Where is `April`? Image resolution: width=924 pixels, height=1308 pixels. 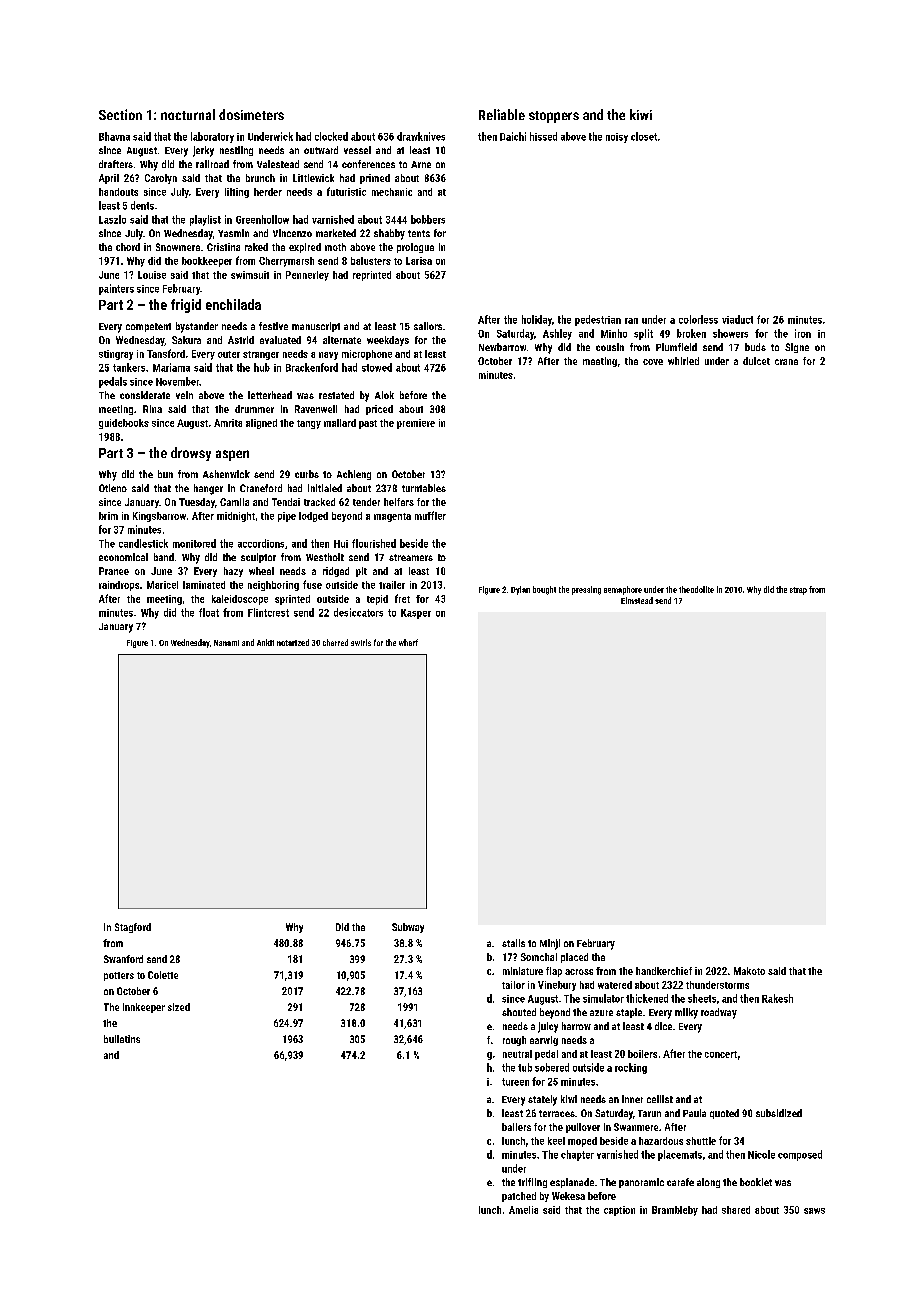 April is located at coordinates (109, 179).
